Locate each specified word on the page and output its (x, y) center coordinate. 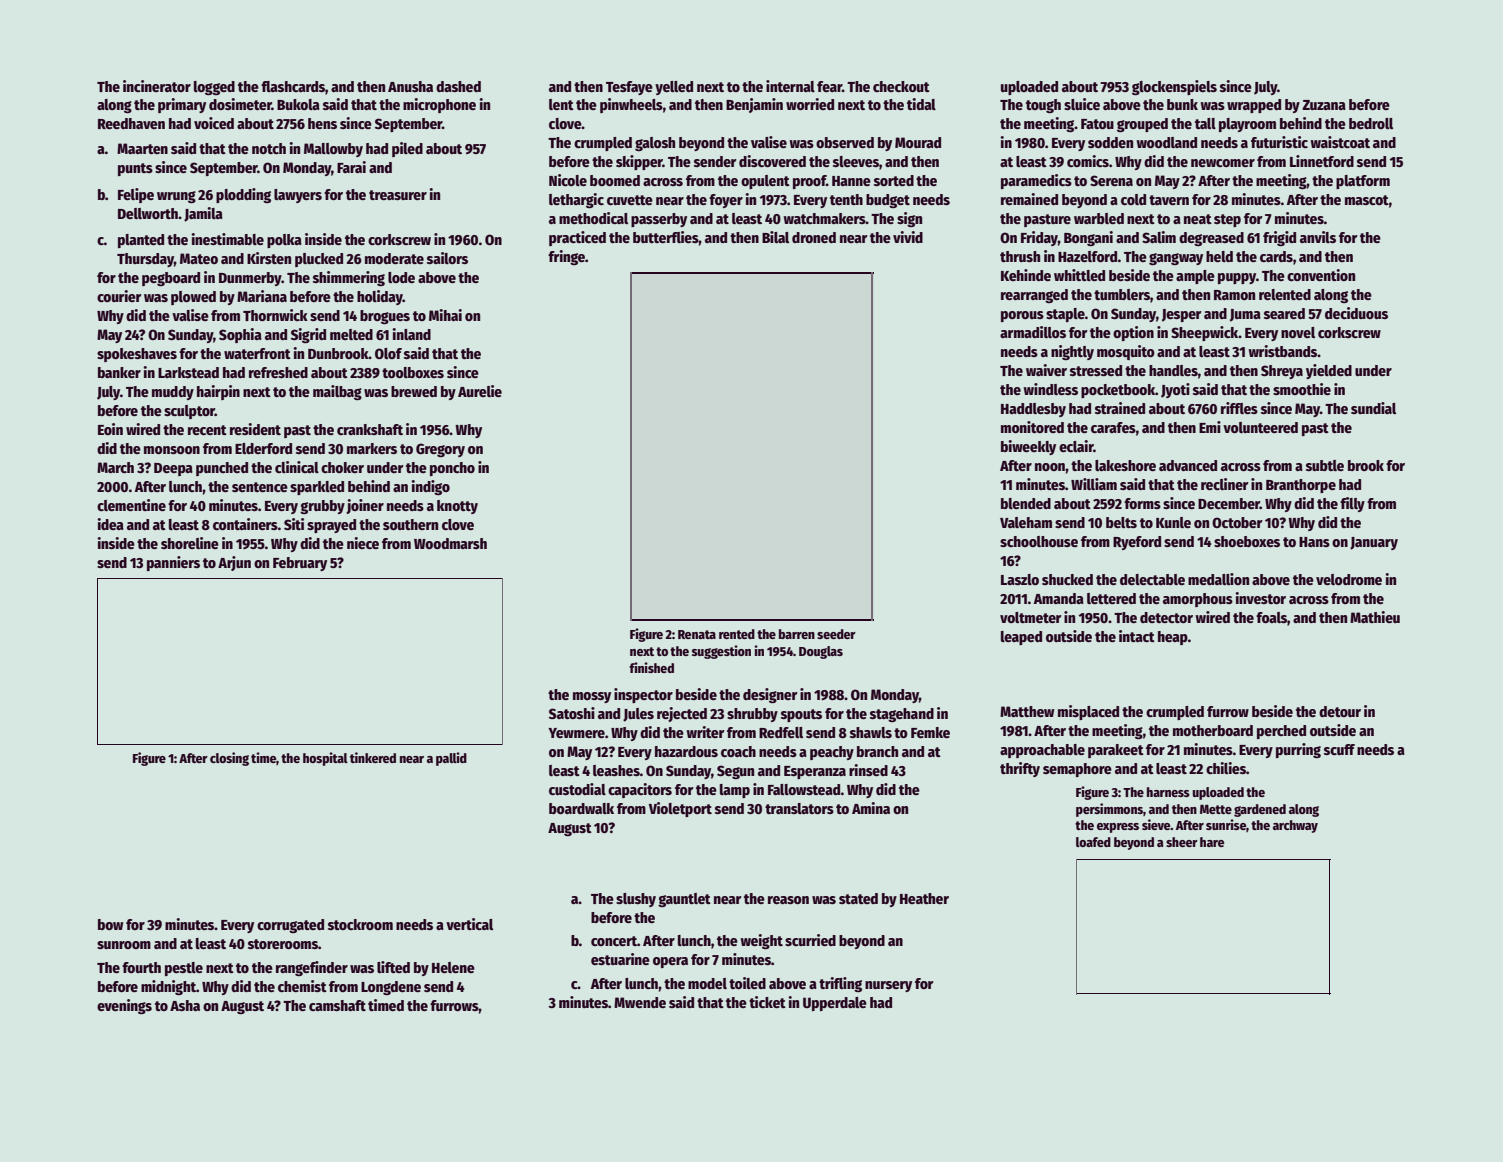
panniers (173, 563)
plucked (319, 260)
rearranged (1034, 296)
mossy (592, 697)
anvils (1318, 237)
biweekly (1028, 447)
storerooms (283, 944)
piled (407, 149)
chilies (1226, 768)
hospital (325, 759)
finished (651, 667)
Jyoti (1175, 390)
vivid (908, 237)
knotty (457, 507)
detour (1340, 711)
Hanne (851, 181)
